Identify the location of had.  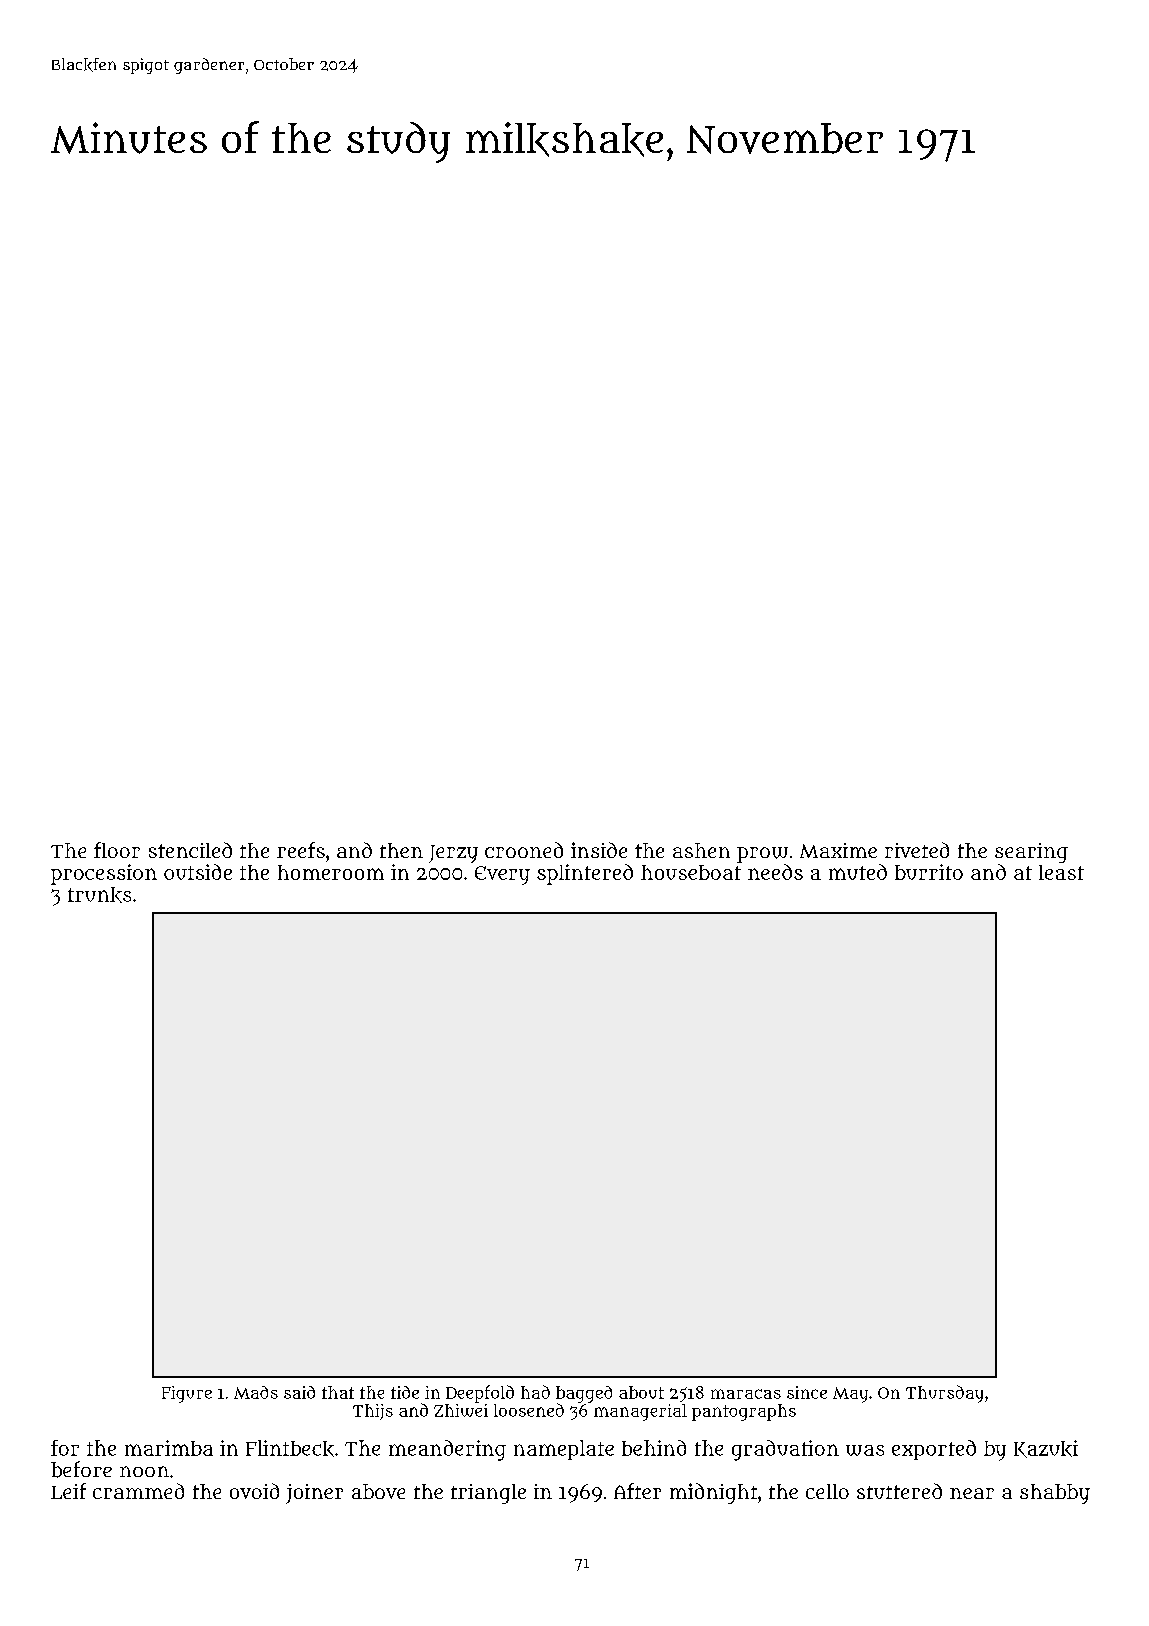
(535, 1392).
